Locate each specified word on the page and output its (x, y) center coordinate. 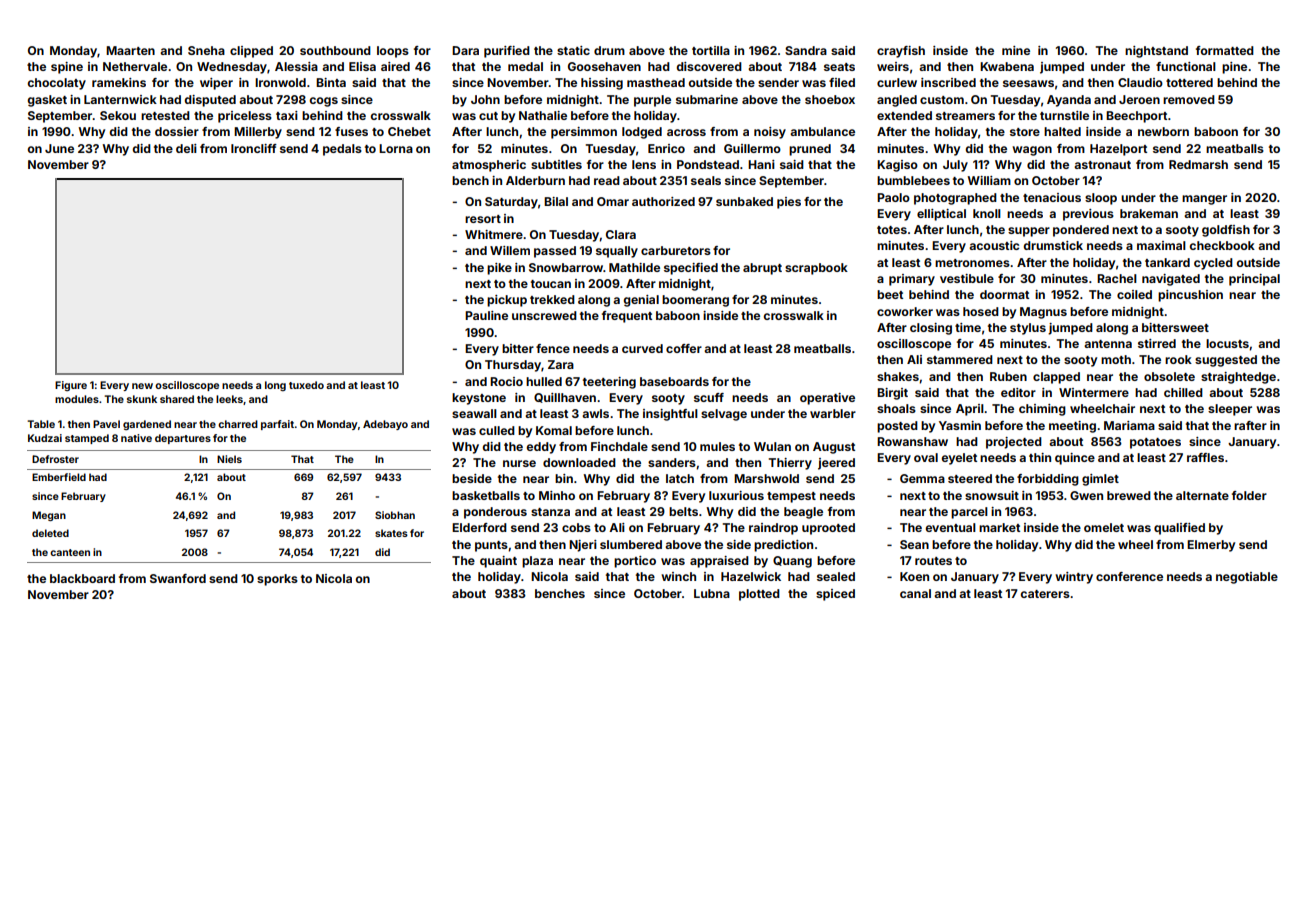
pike (499, 269)
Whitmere (494, 234)
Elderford (479, 527)
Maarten (130, 50)
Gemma (922, 478)
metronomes (972, 263)
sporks (277, 580)
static (573, 50)
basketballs (486, 495)
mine (1016, 50)
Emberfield (59, 477)
